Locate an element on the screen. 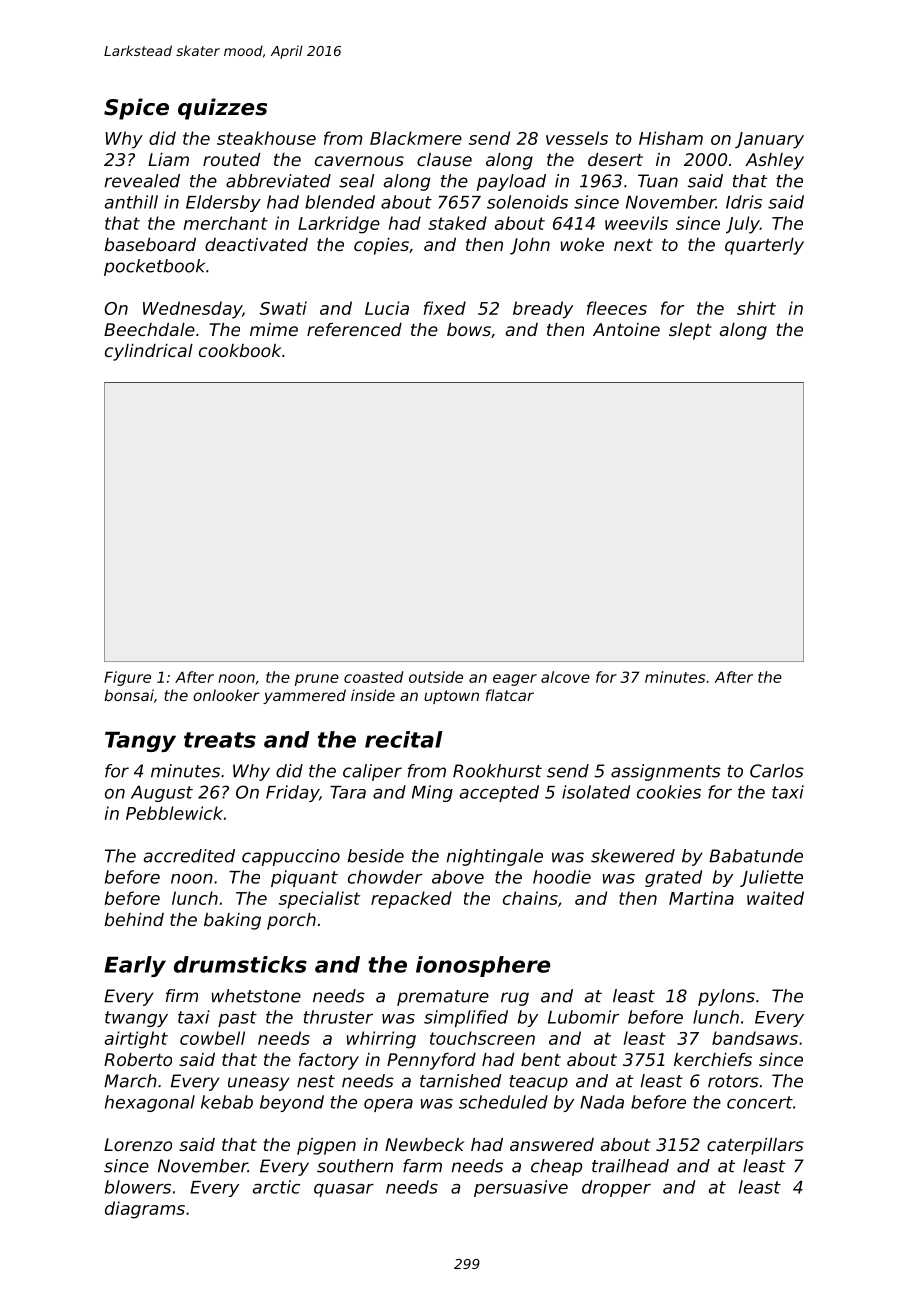  Martina is located at coordinates (701, 898).
